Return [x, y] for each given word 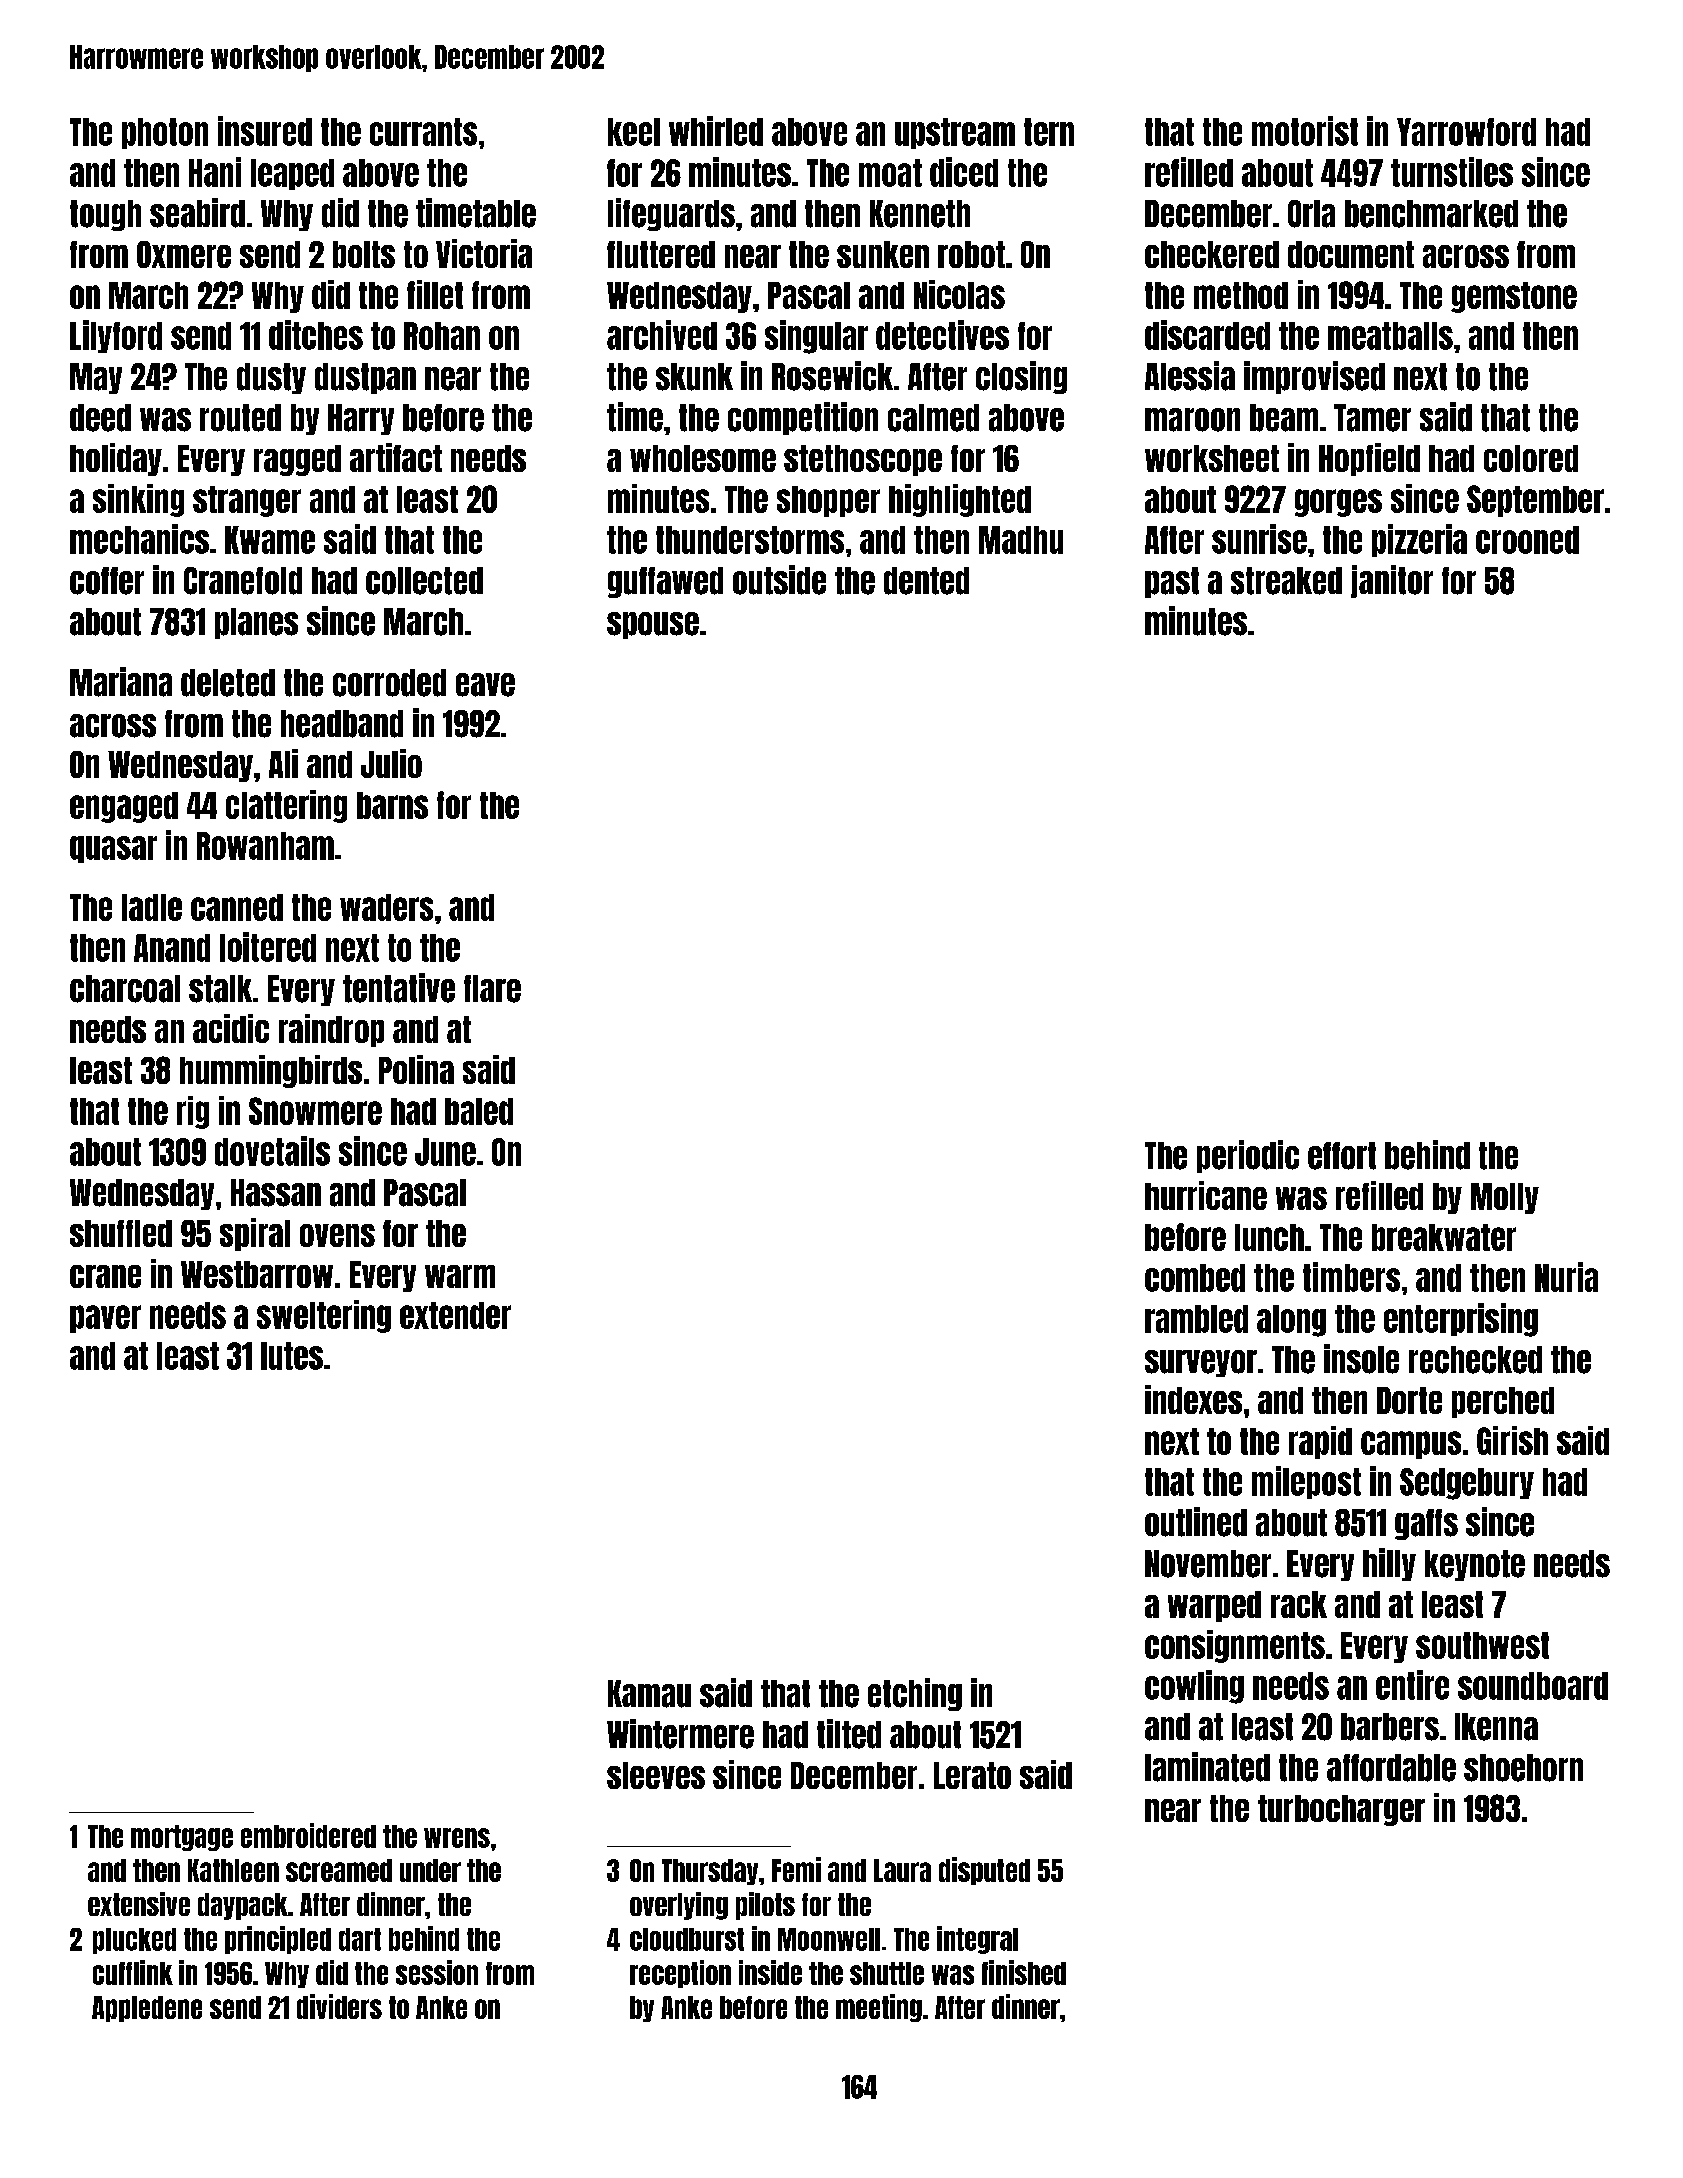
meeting [879, 2008]
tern [1049, 132]
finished [1024, 1972]
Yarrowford [1466, 132]
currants [423, 132]
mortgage [182, 1838]
